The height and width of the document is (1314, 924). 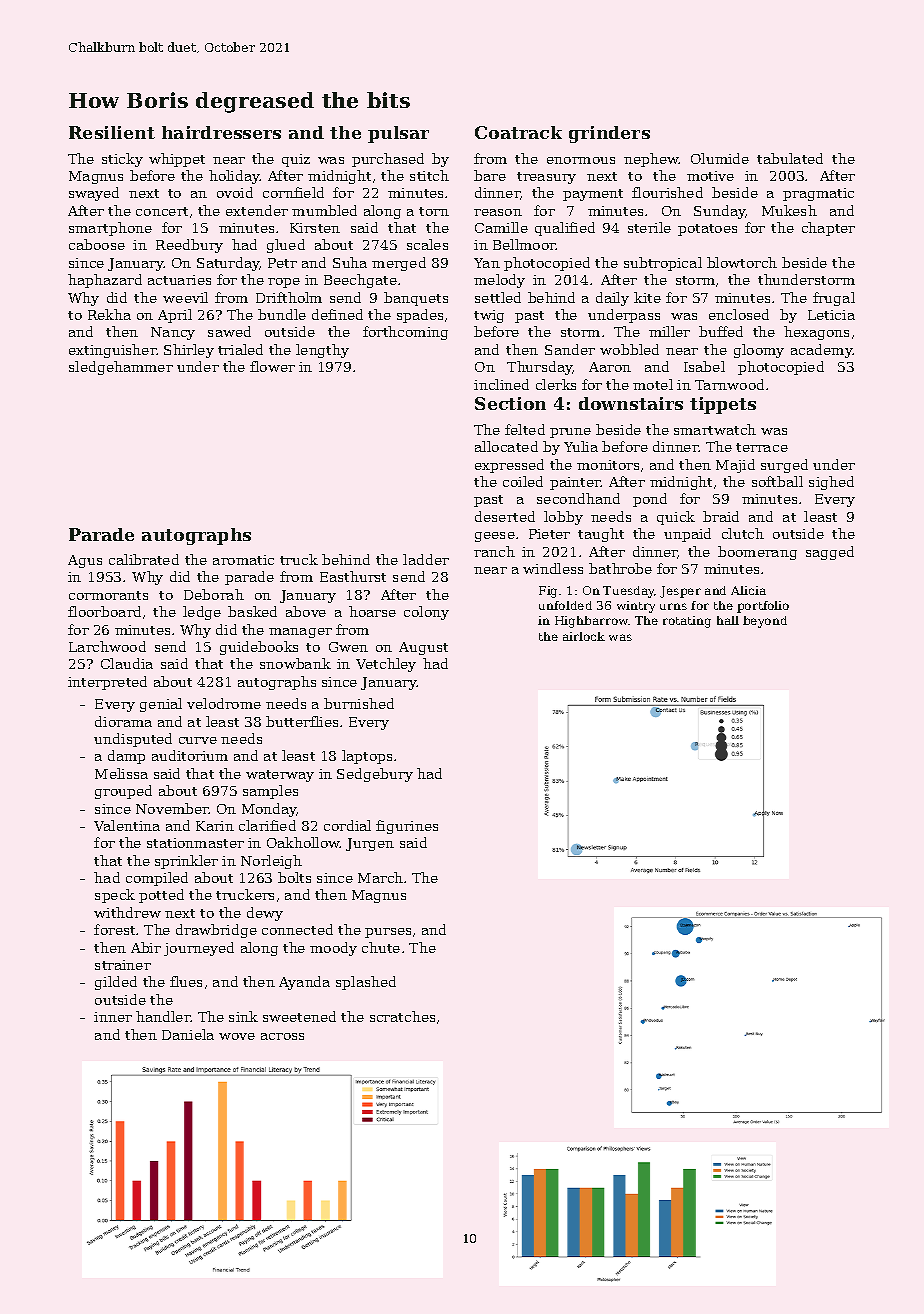 What do you see at coordinates (510, 403) in the document?
I see `Section` at bounding box center [510, 403].
